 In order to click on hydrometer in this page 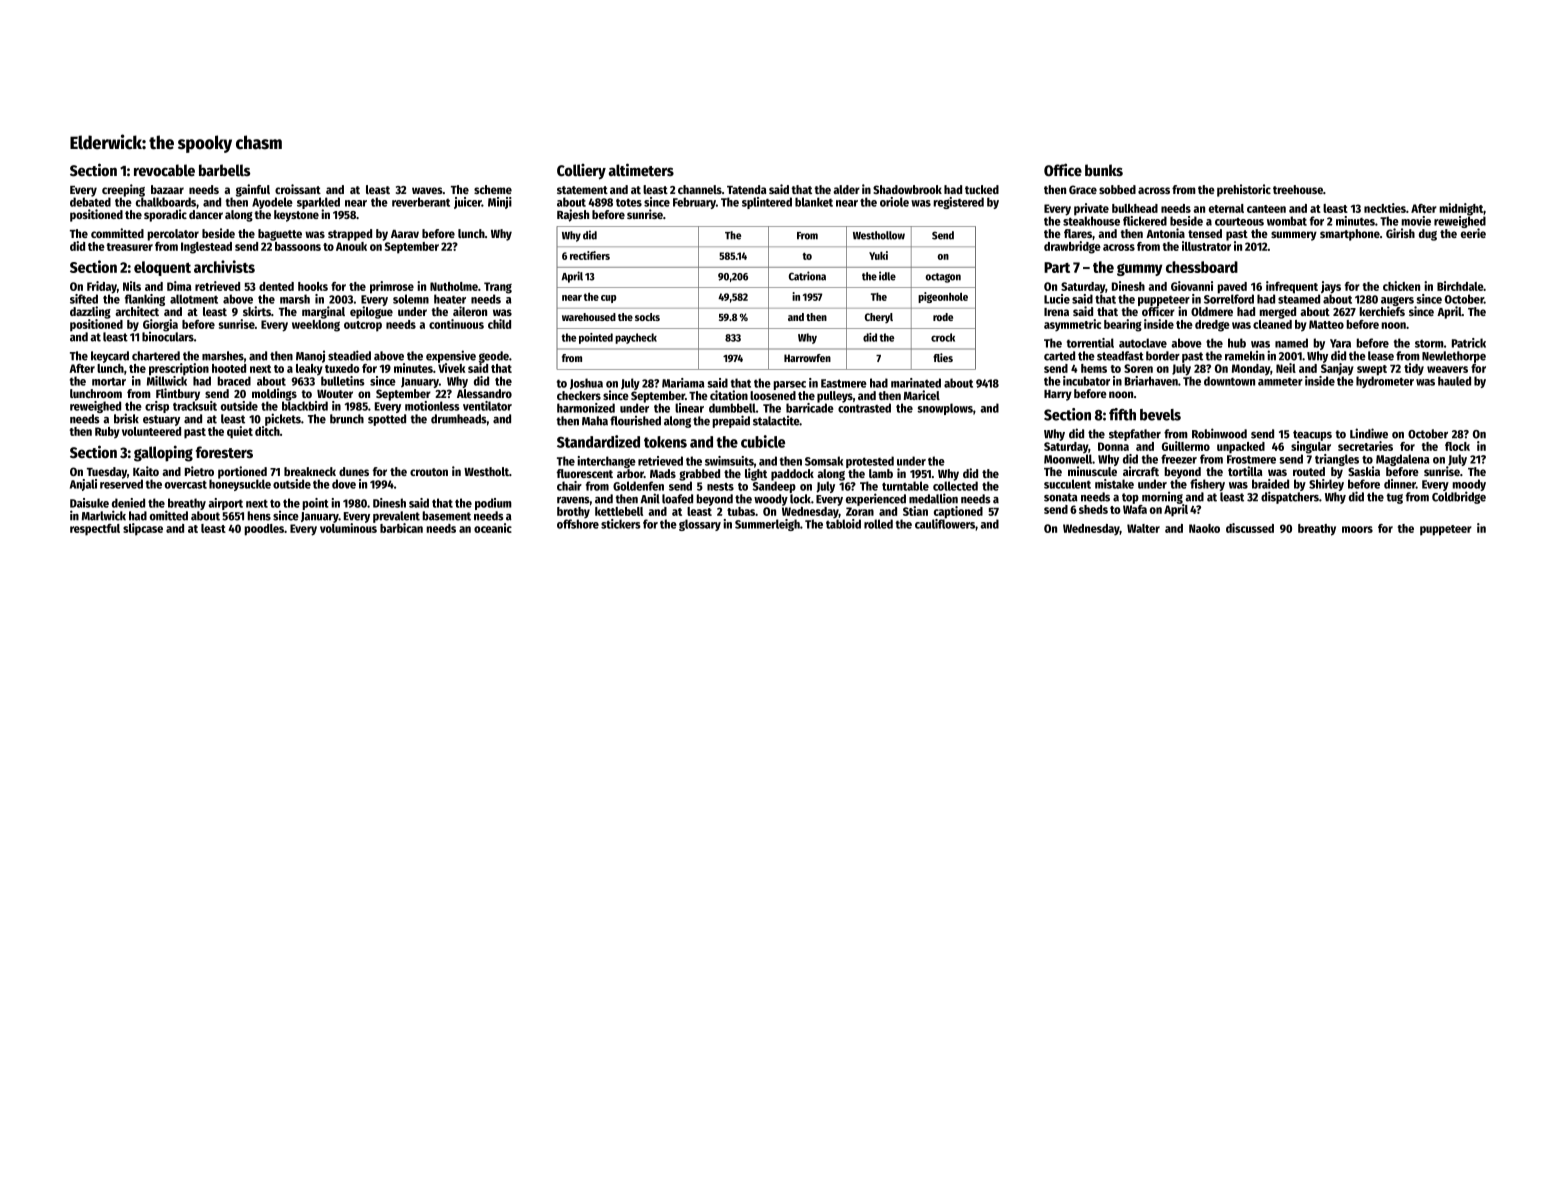, I will do `click(1385, 382)`.
